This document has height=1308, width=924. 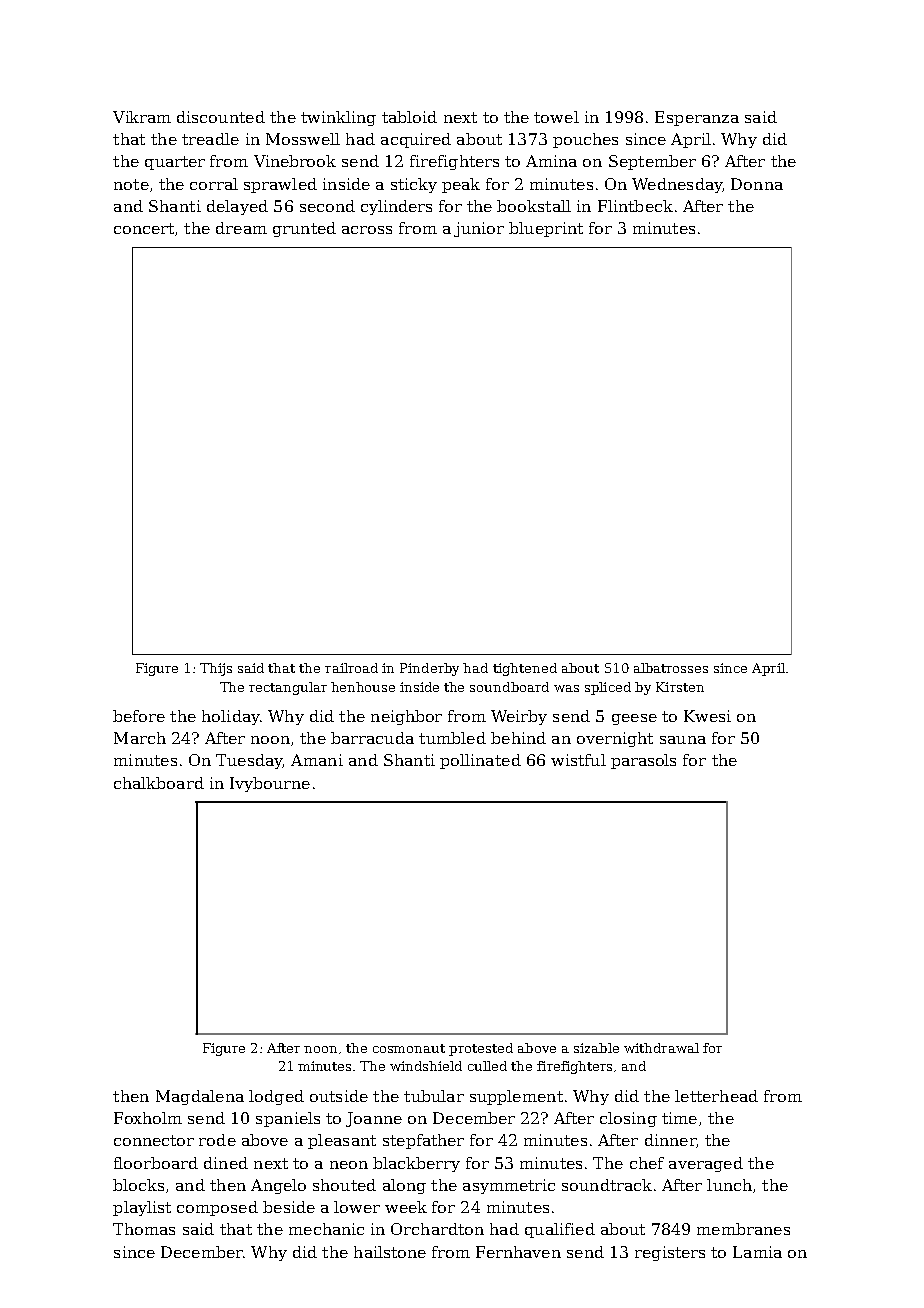 I want to click on Donna, so click(x=757, y=184).
